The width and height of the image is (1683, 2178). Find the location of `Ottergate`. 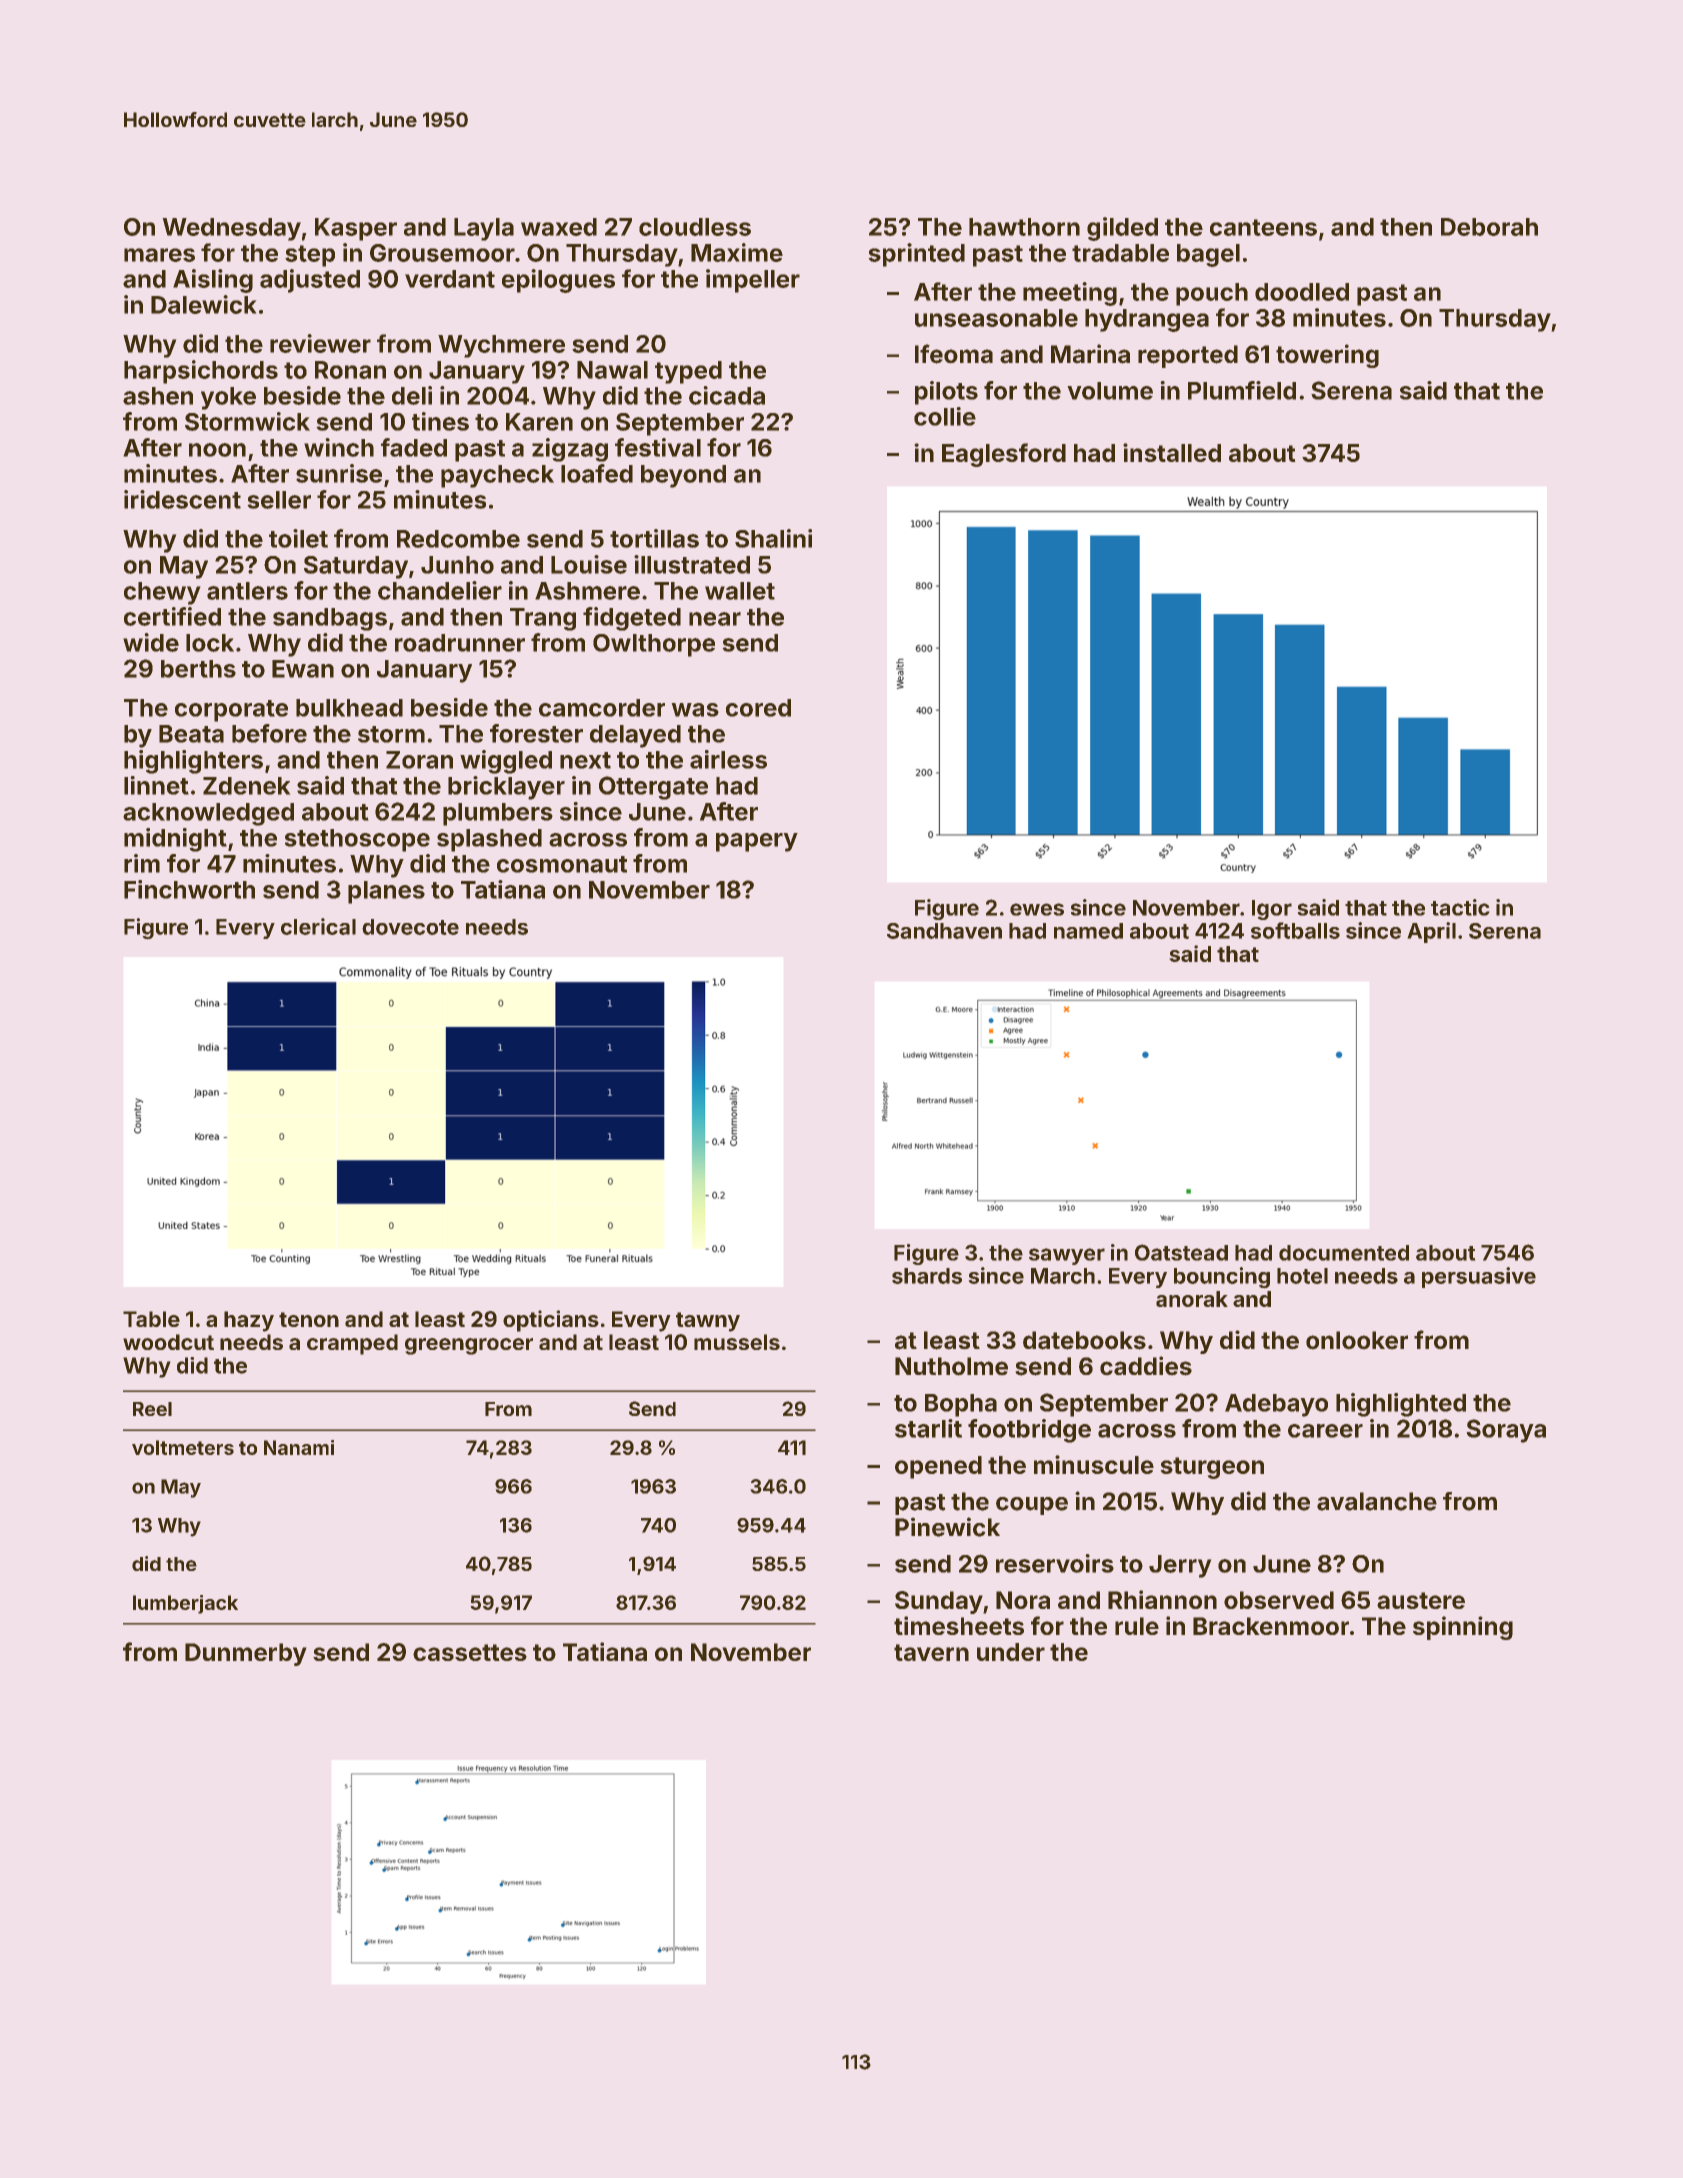

Ottergate is located at coordinates (653, 788).
